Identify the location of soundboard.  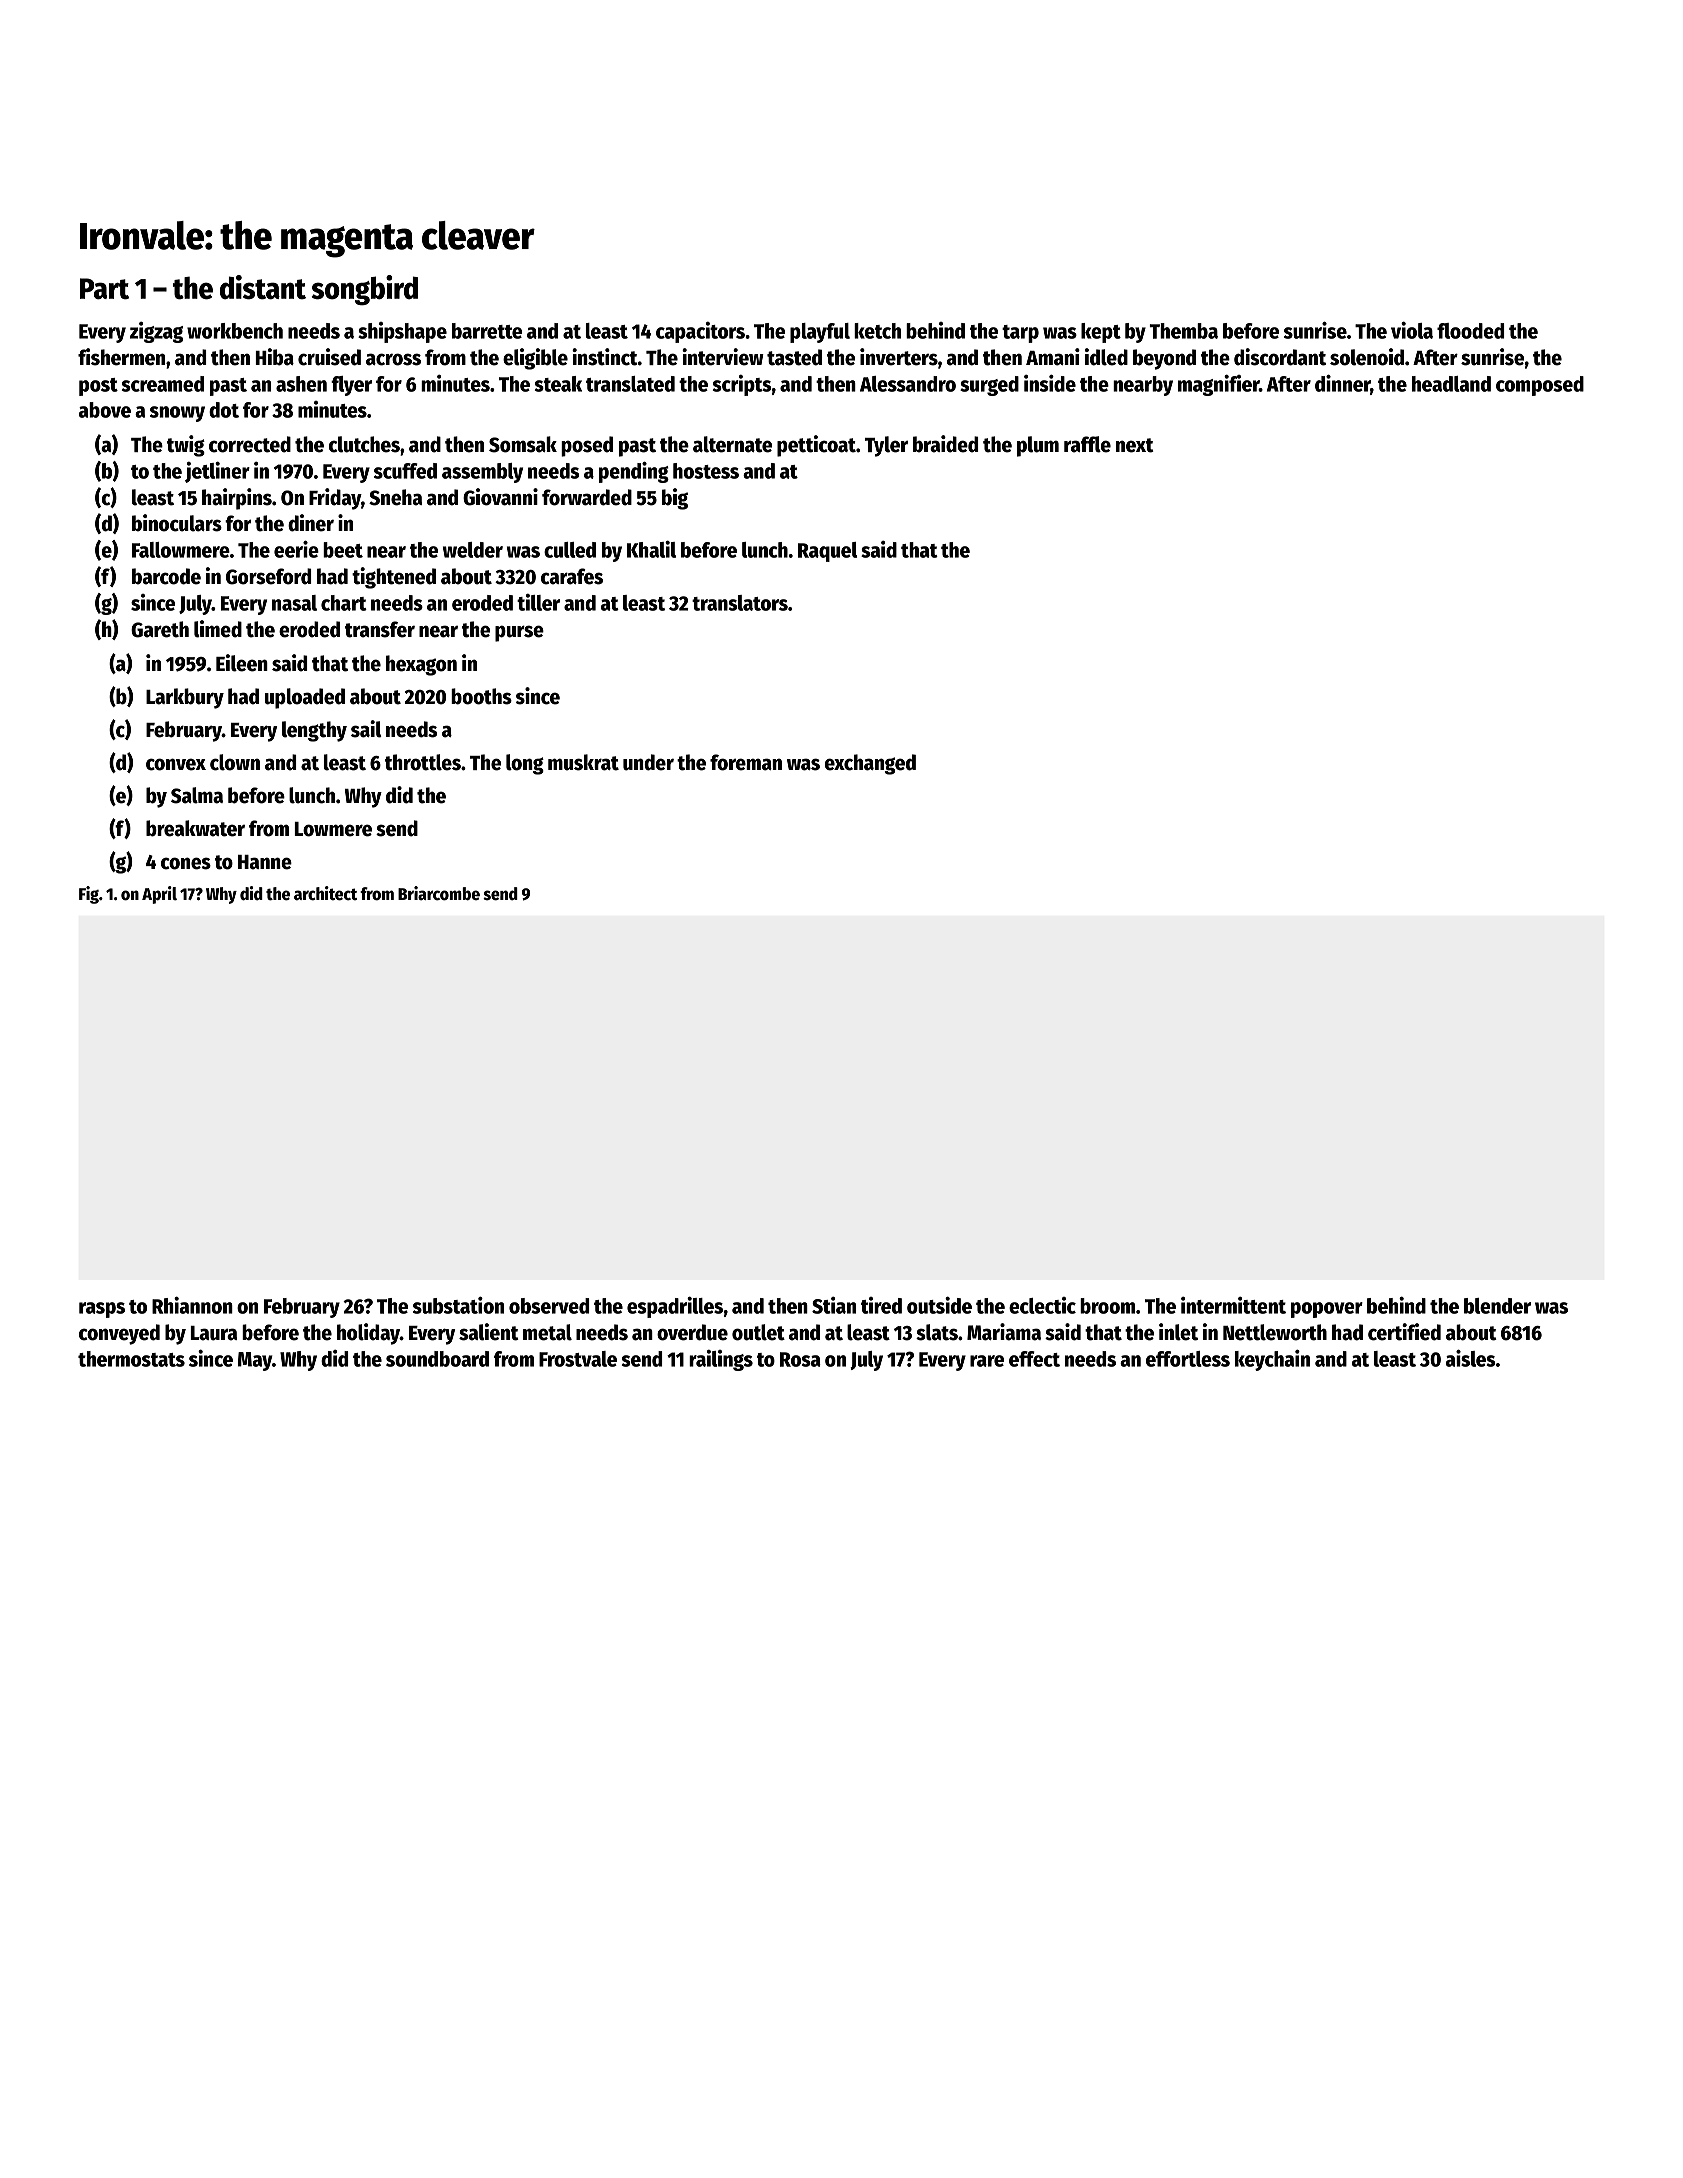
(437, 1359).
